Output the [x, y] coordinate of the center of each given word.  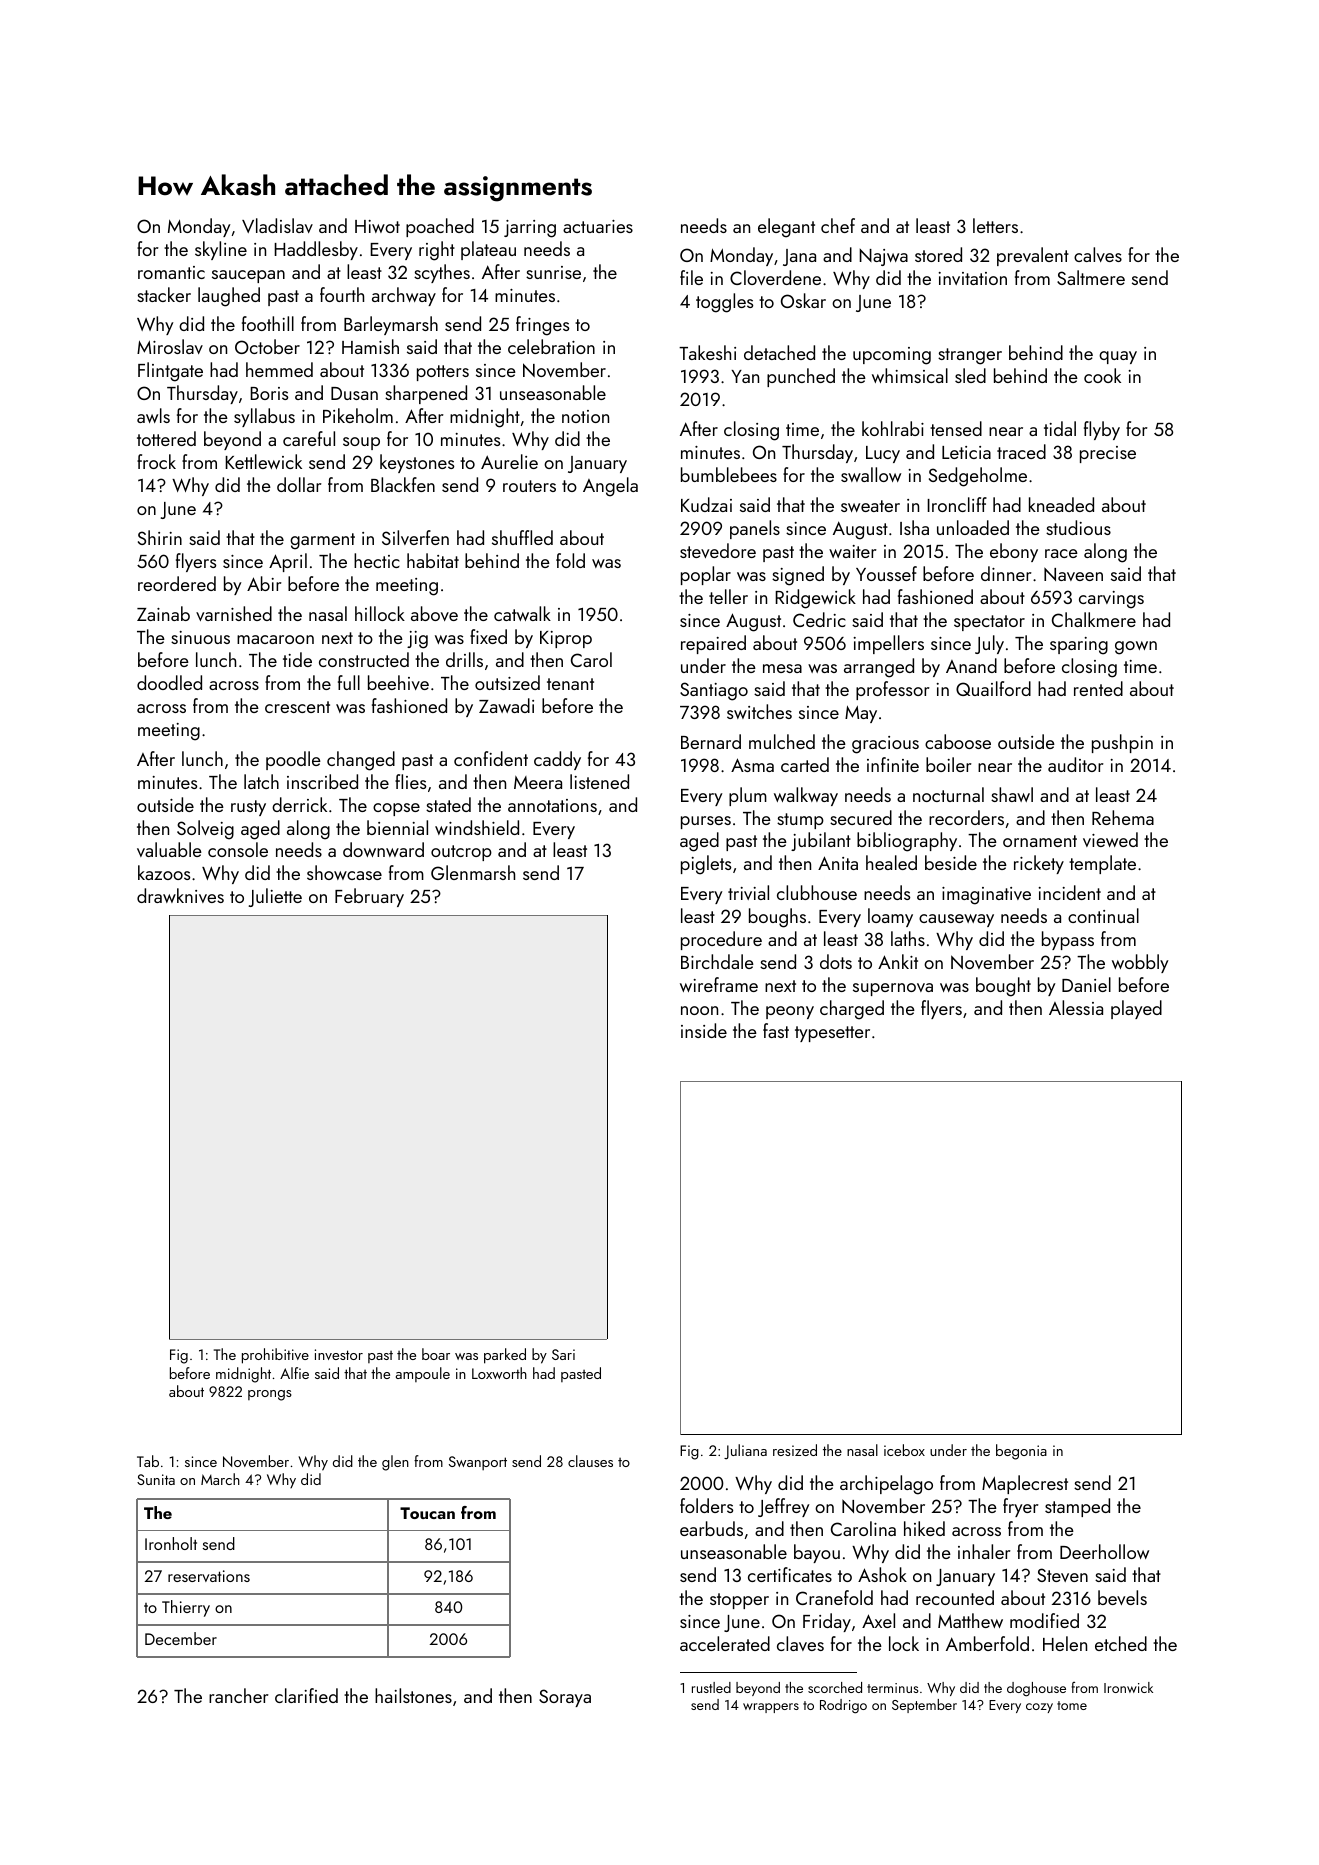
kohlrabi [893, 428]
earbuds [711, 1528]
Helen [1065, 1643]
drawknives [180, 895]
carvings [1111, 600]
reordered [177, 583]
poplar [706, 575]
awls [153, 415]
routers [529, 486]
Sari [563, 1354]
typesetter [832, 1034]
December [181, 1638]
